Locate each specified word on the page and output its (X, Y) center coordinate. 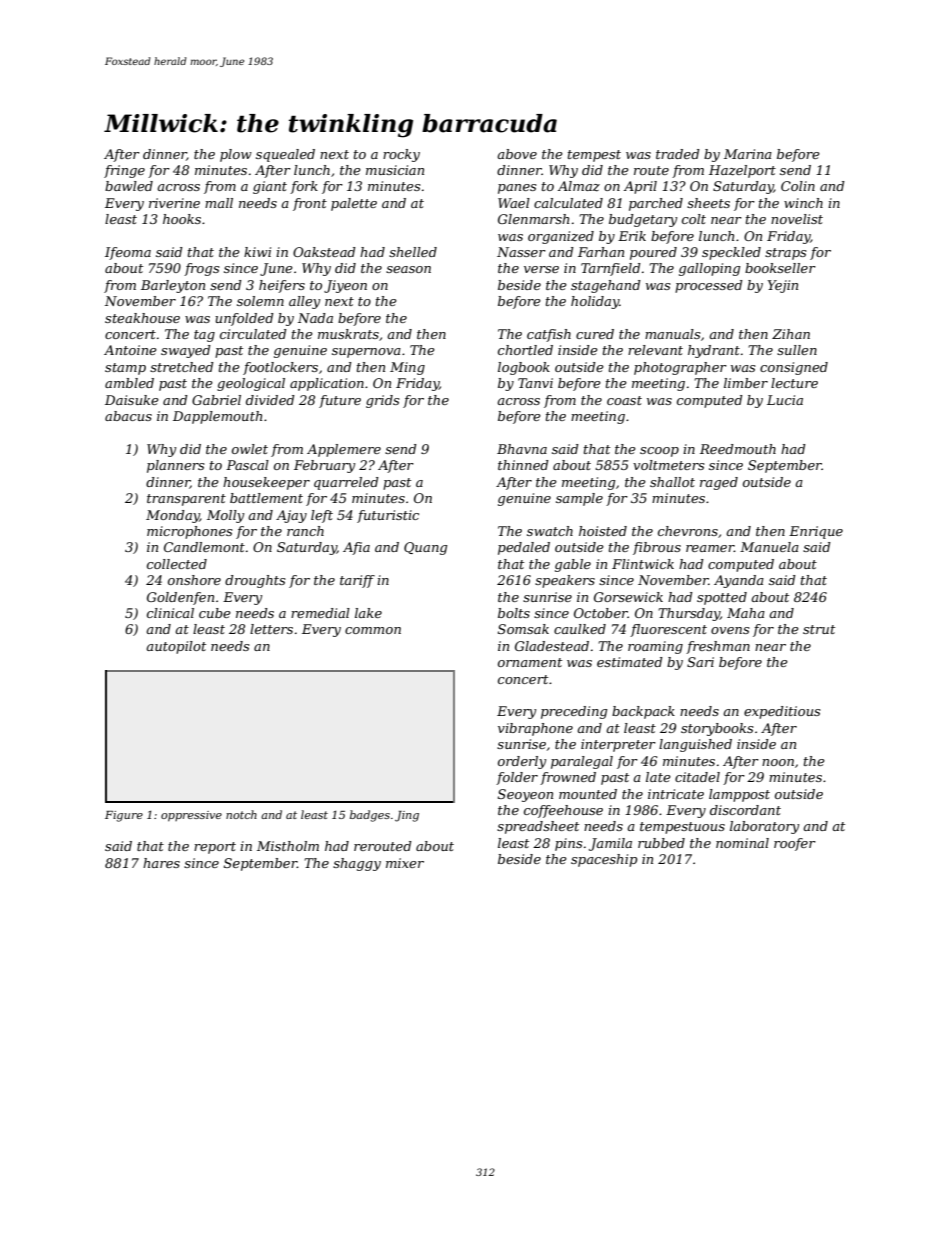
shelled (413, 252)
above (517, 154)
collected (177, 564)
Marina (748, 154)
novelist (797, 219)
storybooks (717, 729)
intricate (676, 794)
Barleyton (173, 286)
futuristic (388, 516)
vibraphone (535, 729)
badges (370, 816)
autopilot (176, 647)
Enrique (816, 532)
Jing (407, 816)
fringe (124, 171)
